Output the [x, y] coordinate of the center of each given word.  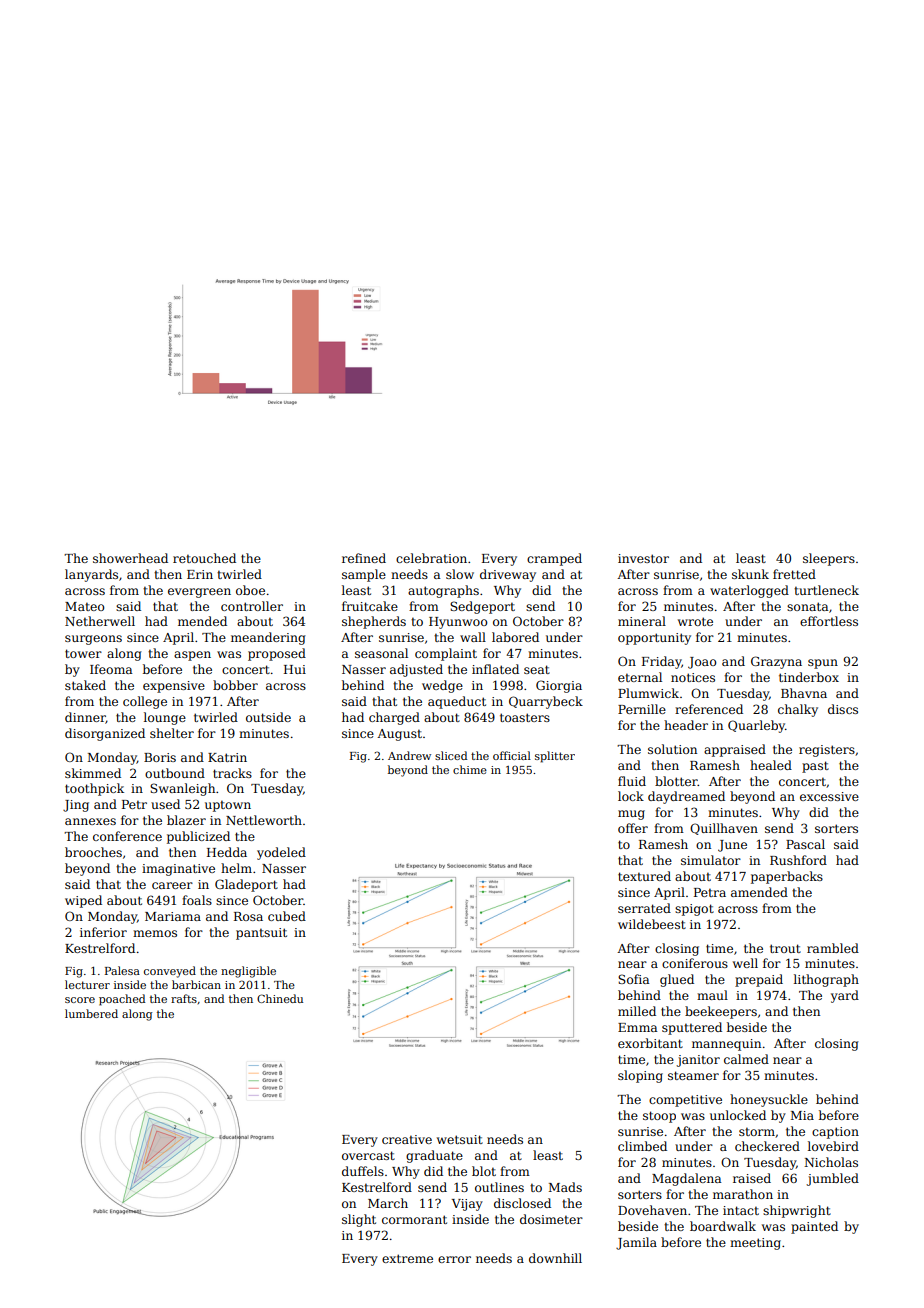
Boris [160, 757]
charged [394, 718]
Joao [702, 663]
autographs [443, 591]
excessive [829, 796]
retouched [204, 558]
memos [155, 933]
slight [359, 1220]
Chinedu [280, 998]
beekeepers [721, 1012]
